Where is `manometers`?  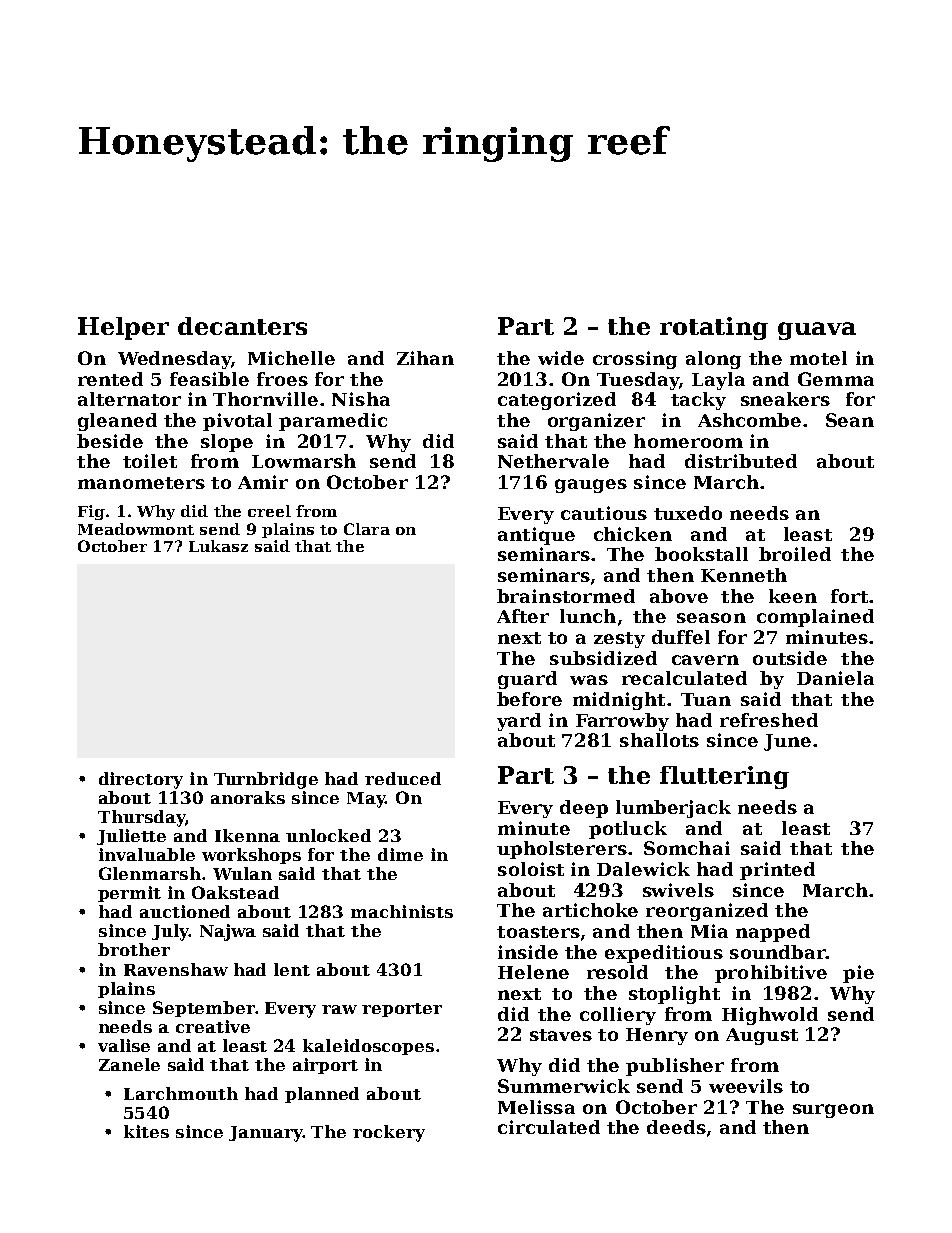 manometers is located at coordinates (141, 483).
